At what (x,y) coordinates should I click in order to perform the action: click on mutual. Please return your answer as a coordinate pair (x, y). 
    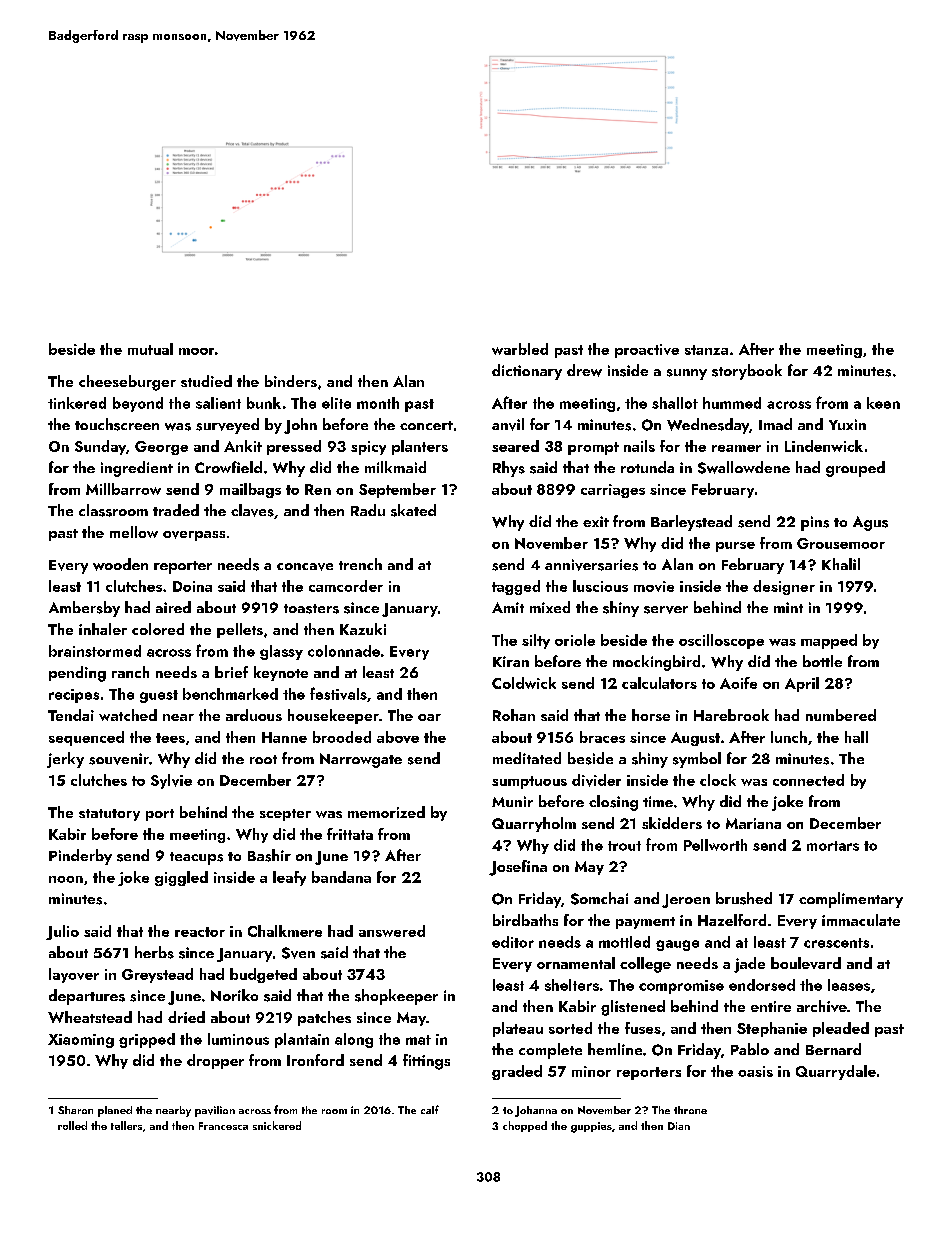
    Looking at the image, I should click on (150, 349).
